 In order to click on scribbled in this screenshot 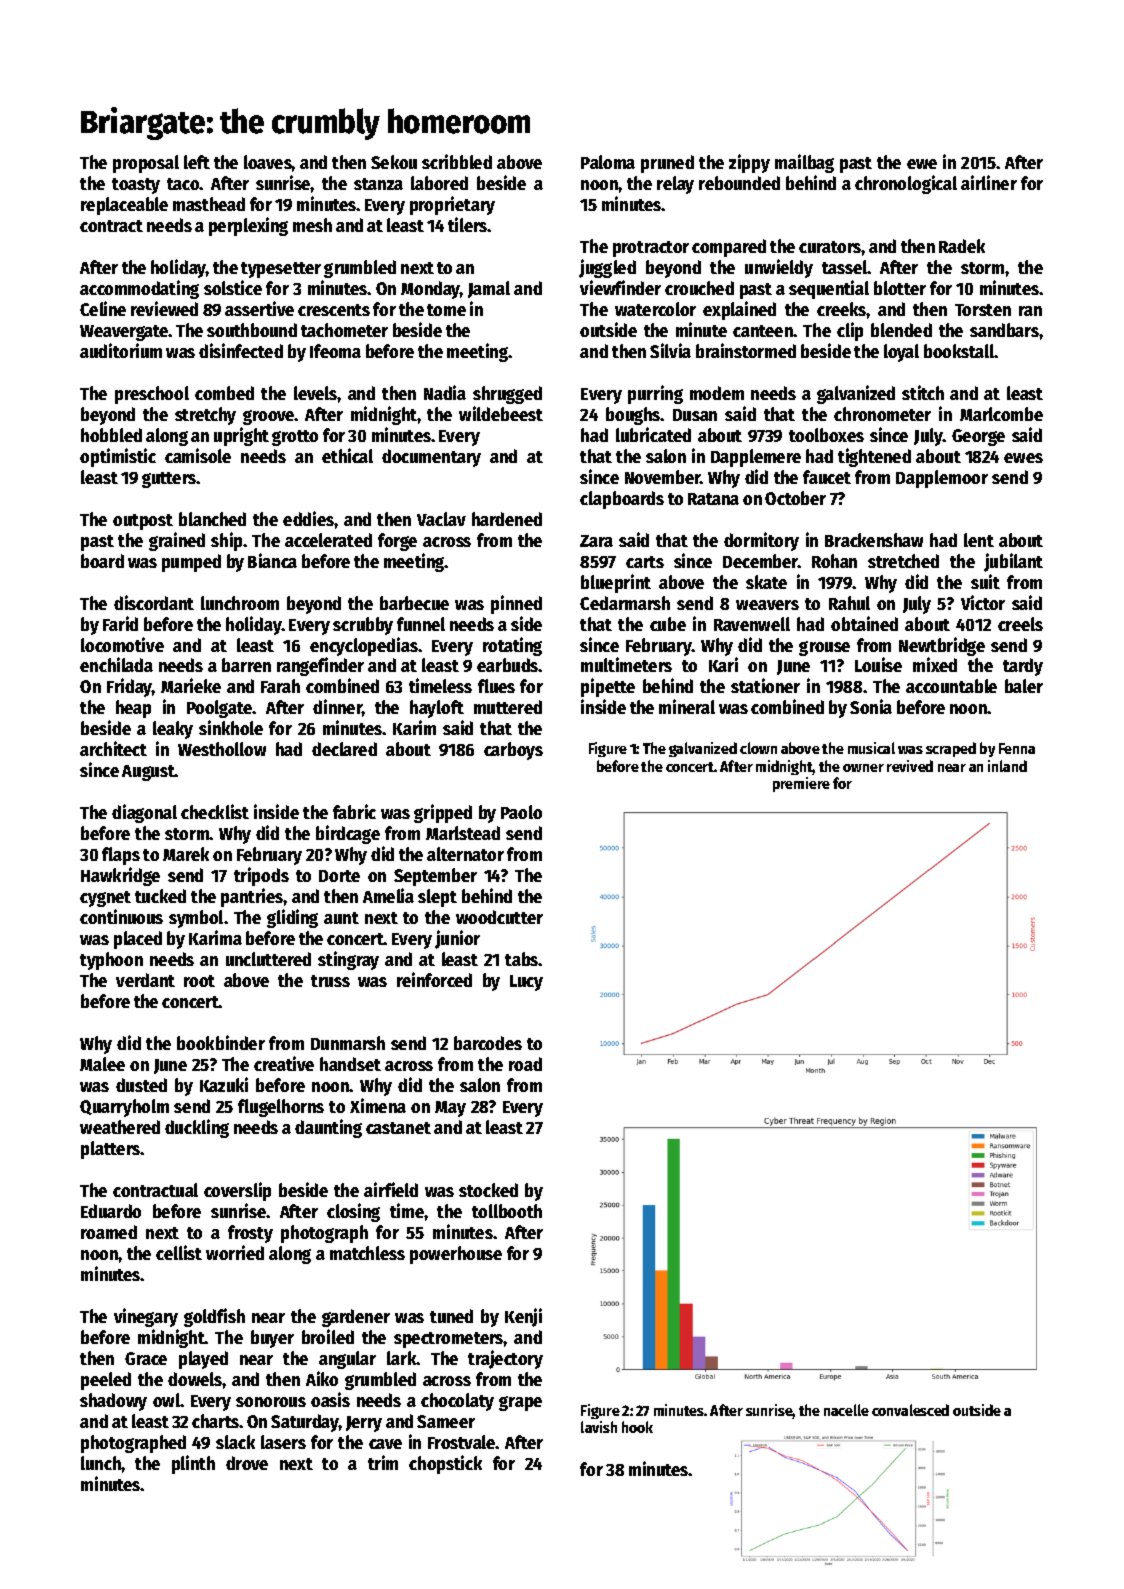, I will do `click(457, 161)`.
